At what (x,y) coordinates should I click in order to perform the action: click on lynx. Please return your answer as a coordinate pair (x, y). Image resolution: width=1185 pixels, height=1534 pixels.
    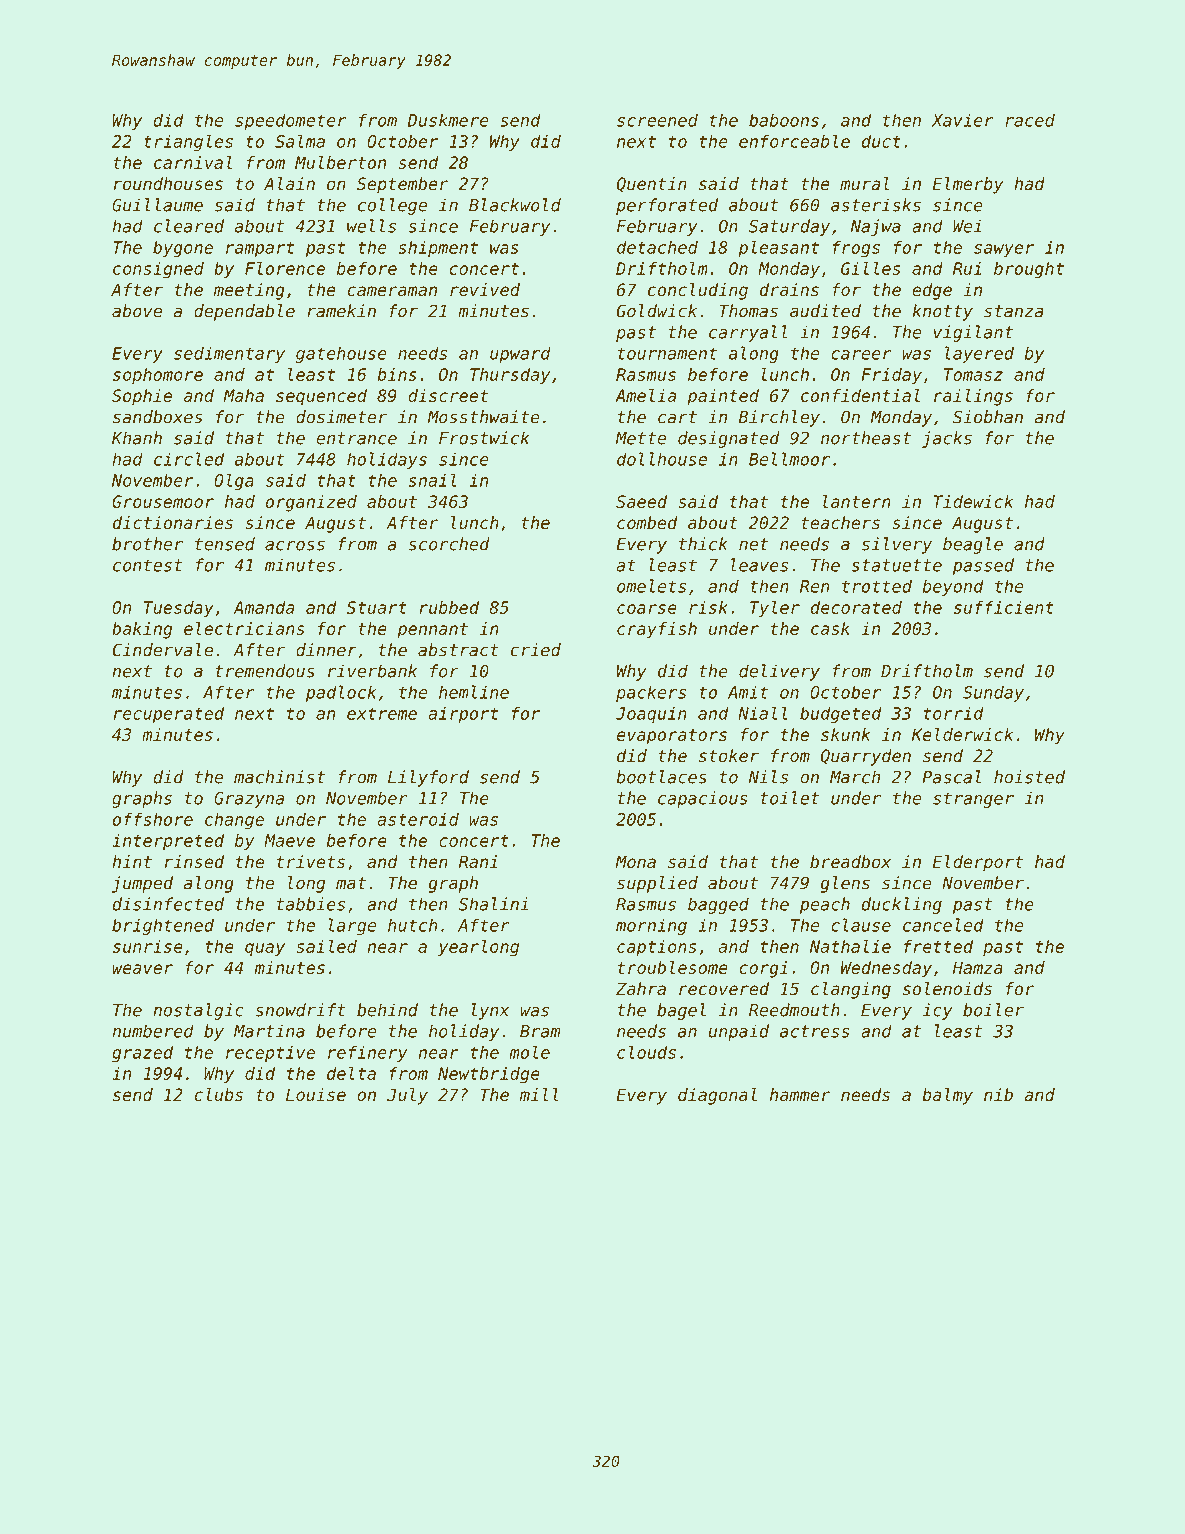
    Looking at the image, I should click on (490, 1011).
